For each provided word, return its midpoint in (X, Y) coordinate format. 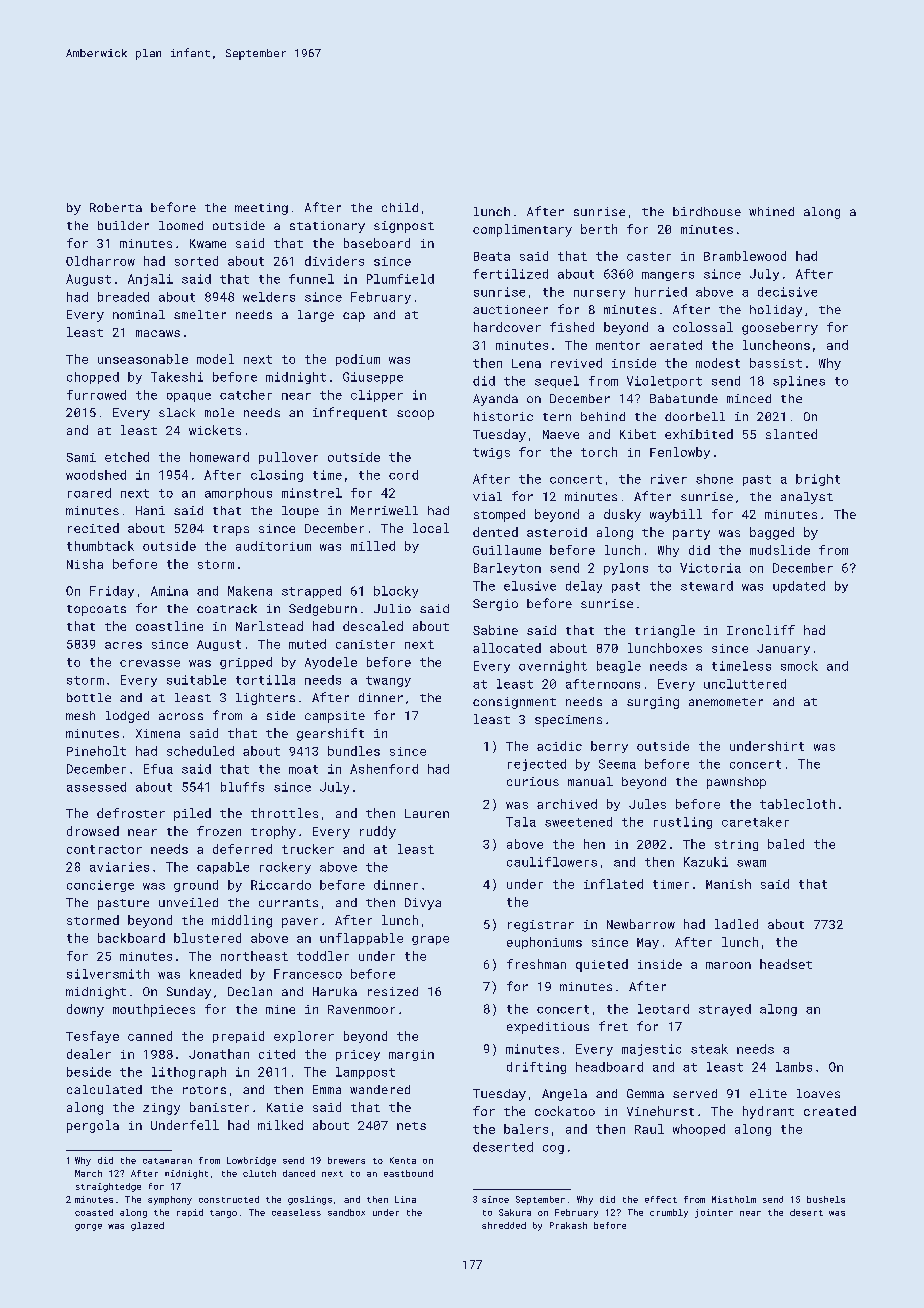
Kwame (208, 243)
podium (358, 360)
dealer (89, 1054)
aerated (676, 345)
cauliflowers (552, 862)
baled (786, 844)
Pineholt (96, 751)
